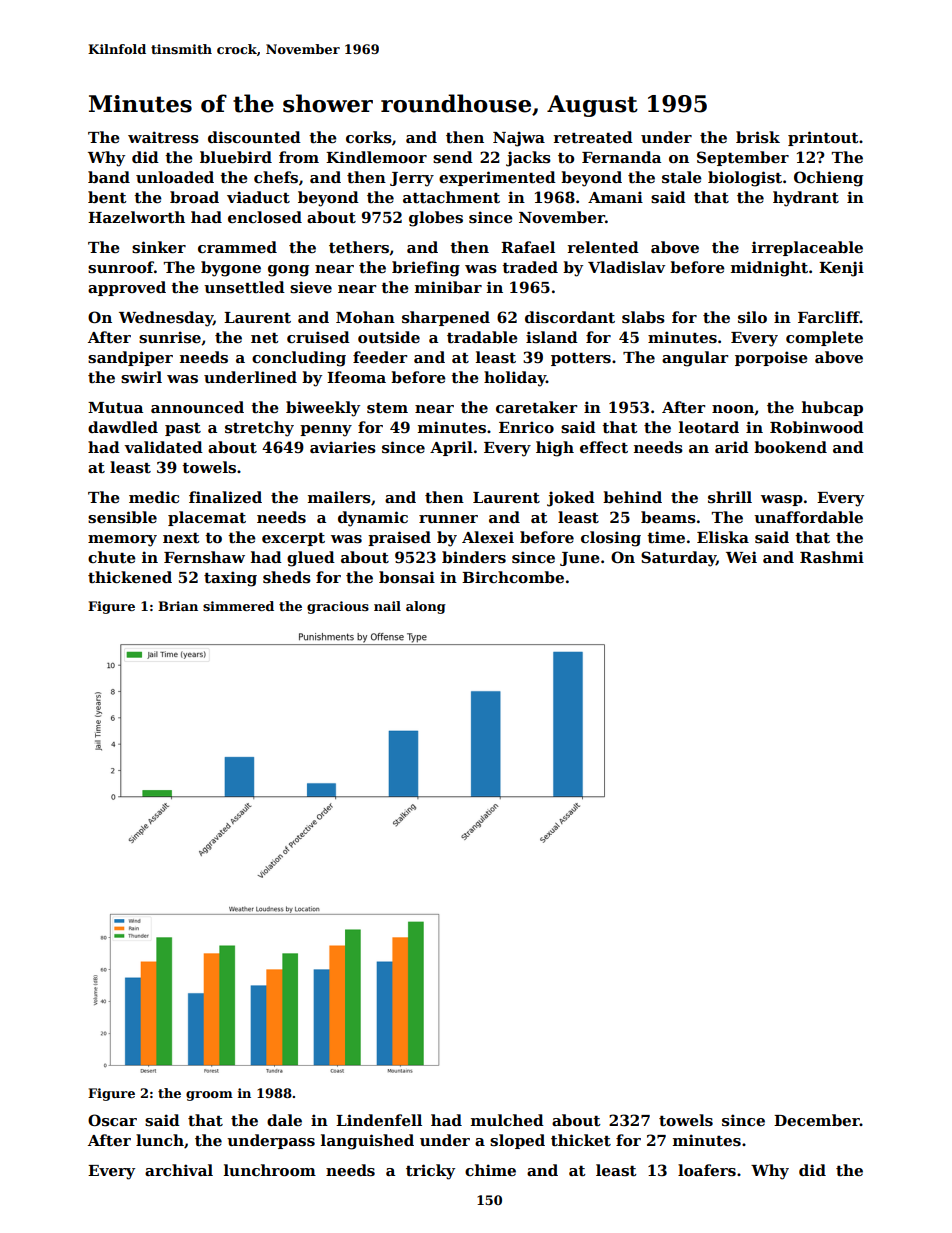  I want to click on nail, so click(387, 606).
